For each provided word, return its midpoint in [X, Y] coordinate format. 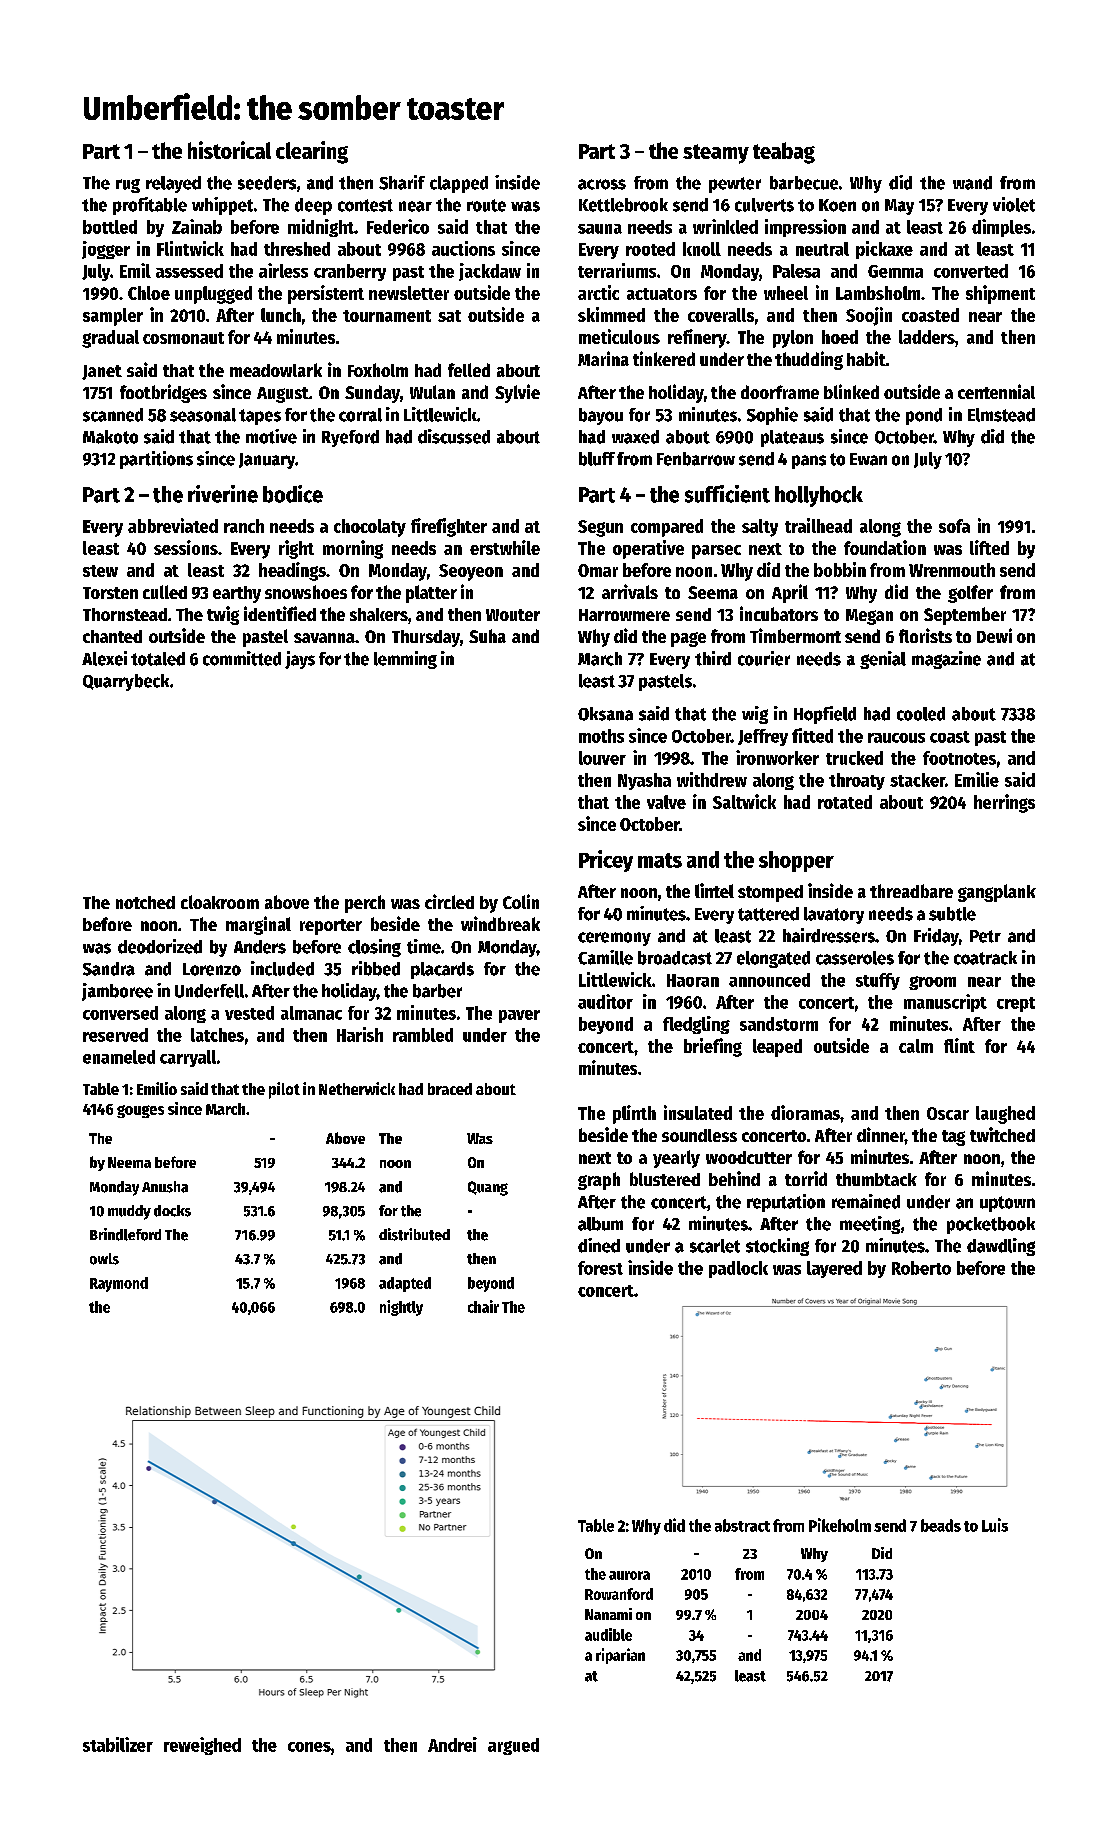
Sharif [402, 182]
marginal [258, 925]
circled [449, 901]
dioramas [805, 1112]
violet [1014, 204]
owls [104, 1259]
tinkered [664, 358]
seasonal [203, 415]
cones [309, 1747]
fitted [812, 735]
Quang [488, 1188]
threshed [297, 249]
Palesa [796, 271]
